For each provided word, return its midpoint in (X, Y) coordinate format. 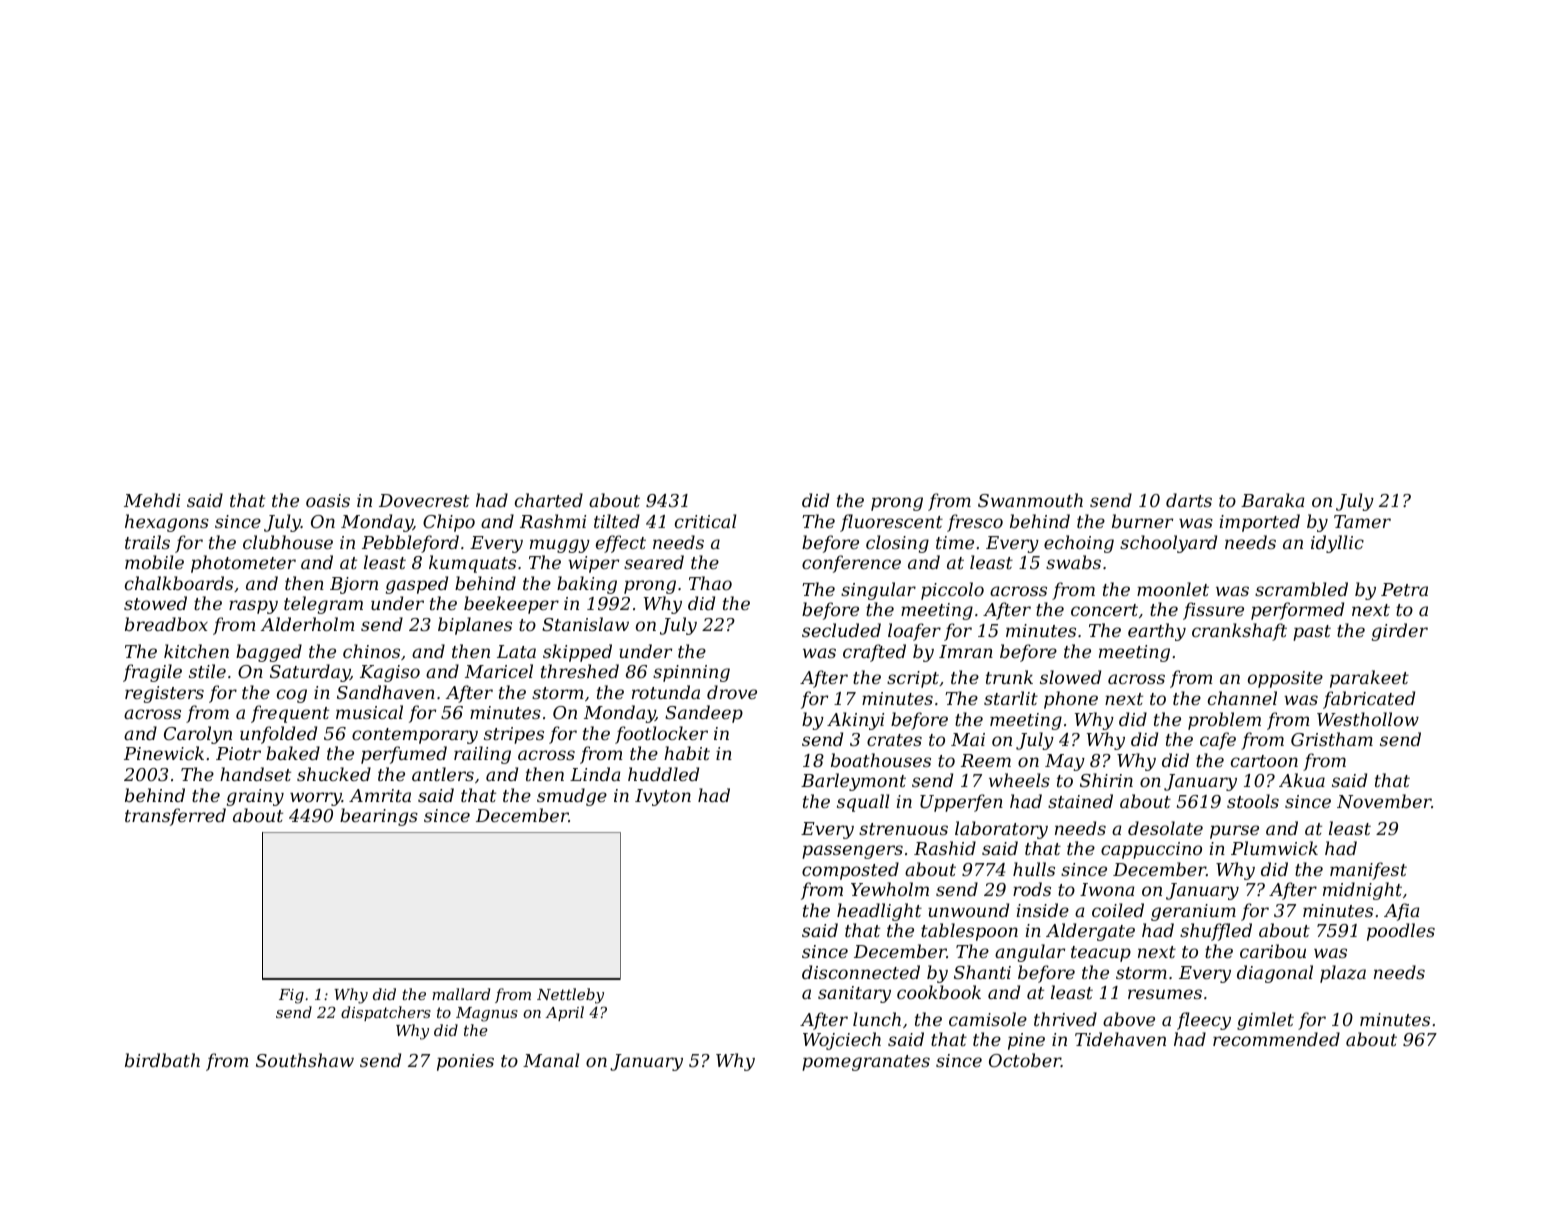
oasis (328, 500)
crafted (874, 653)
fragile (152, 673)
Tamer (1362, 521)
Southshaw (305, 1060)
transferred (175, 817)
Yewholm (890, 889)
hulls (1034, 869)
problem (1224, 721)
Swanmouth (1030, 500)
